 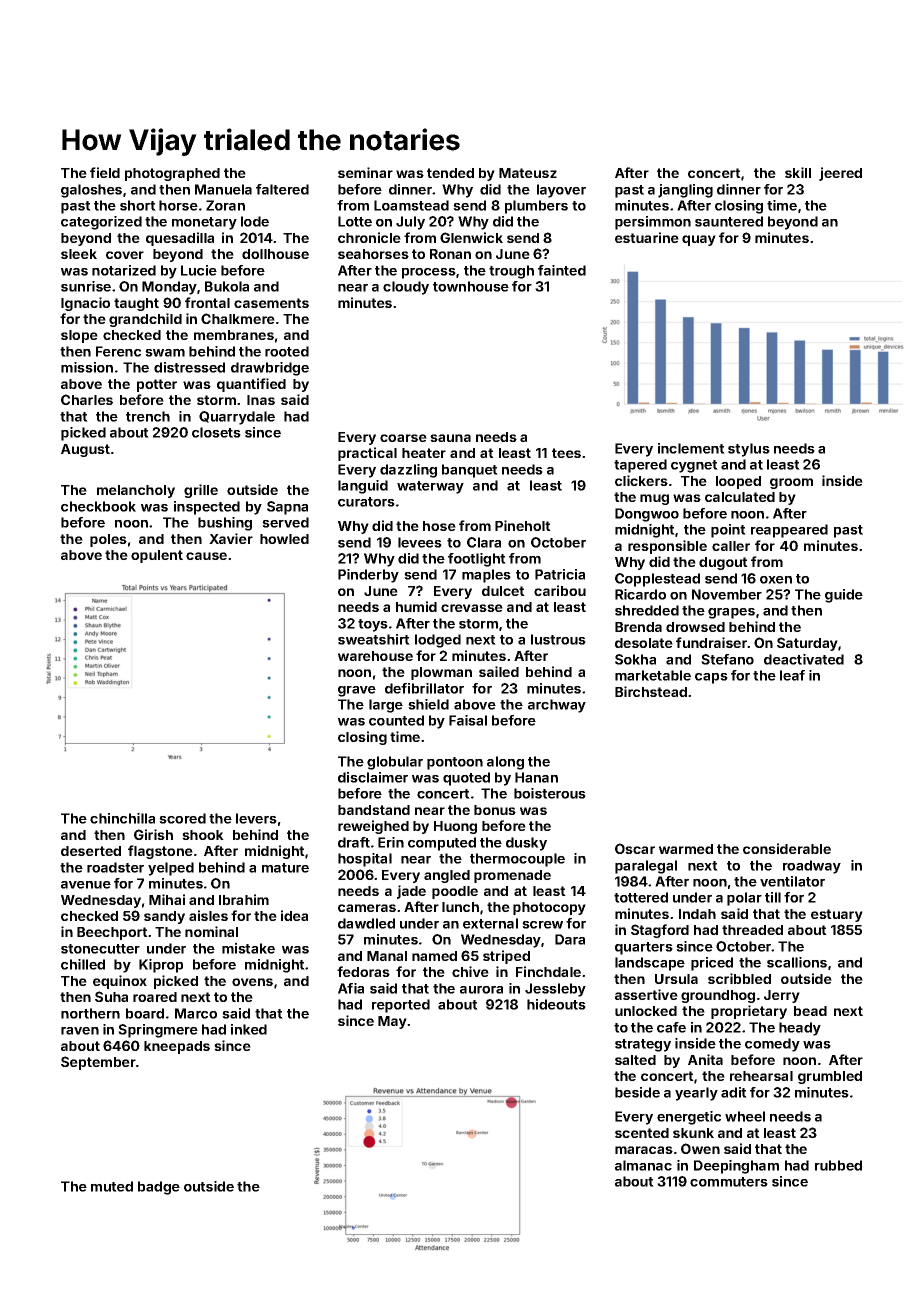 What do you see at coordinates (450, 254) in the page?
I see `Ronan` at bounding box center [450, 254].
